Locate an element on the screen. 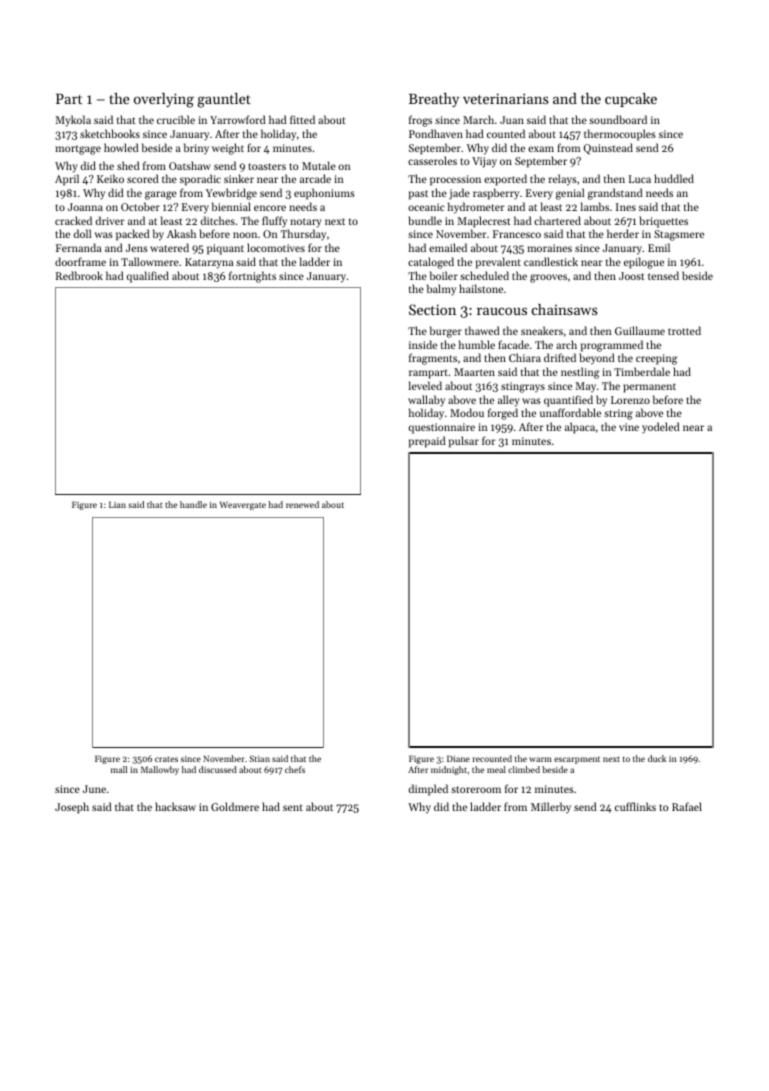 This screenshot has height=1091, width=769. Redbrook is located at coordinates (79, 275).
